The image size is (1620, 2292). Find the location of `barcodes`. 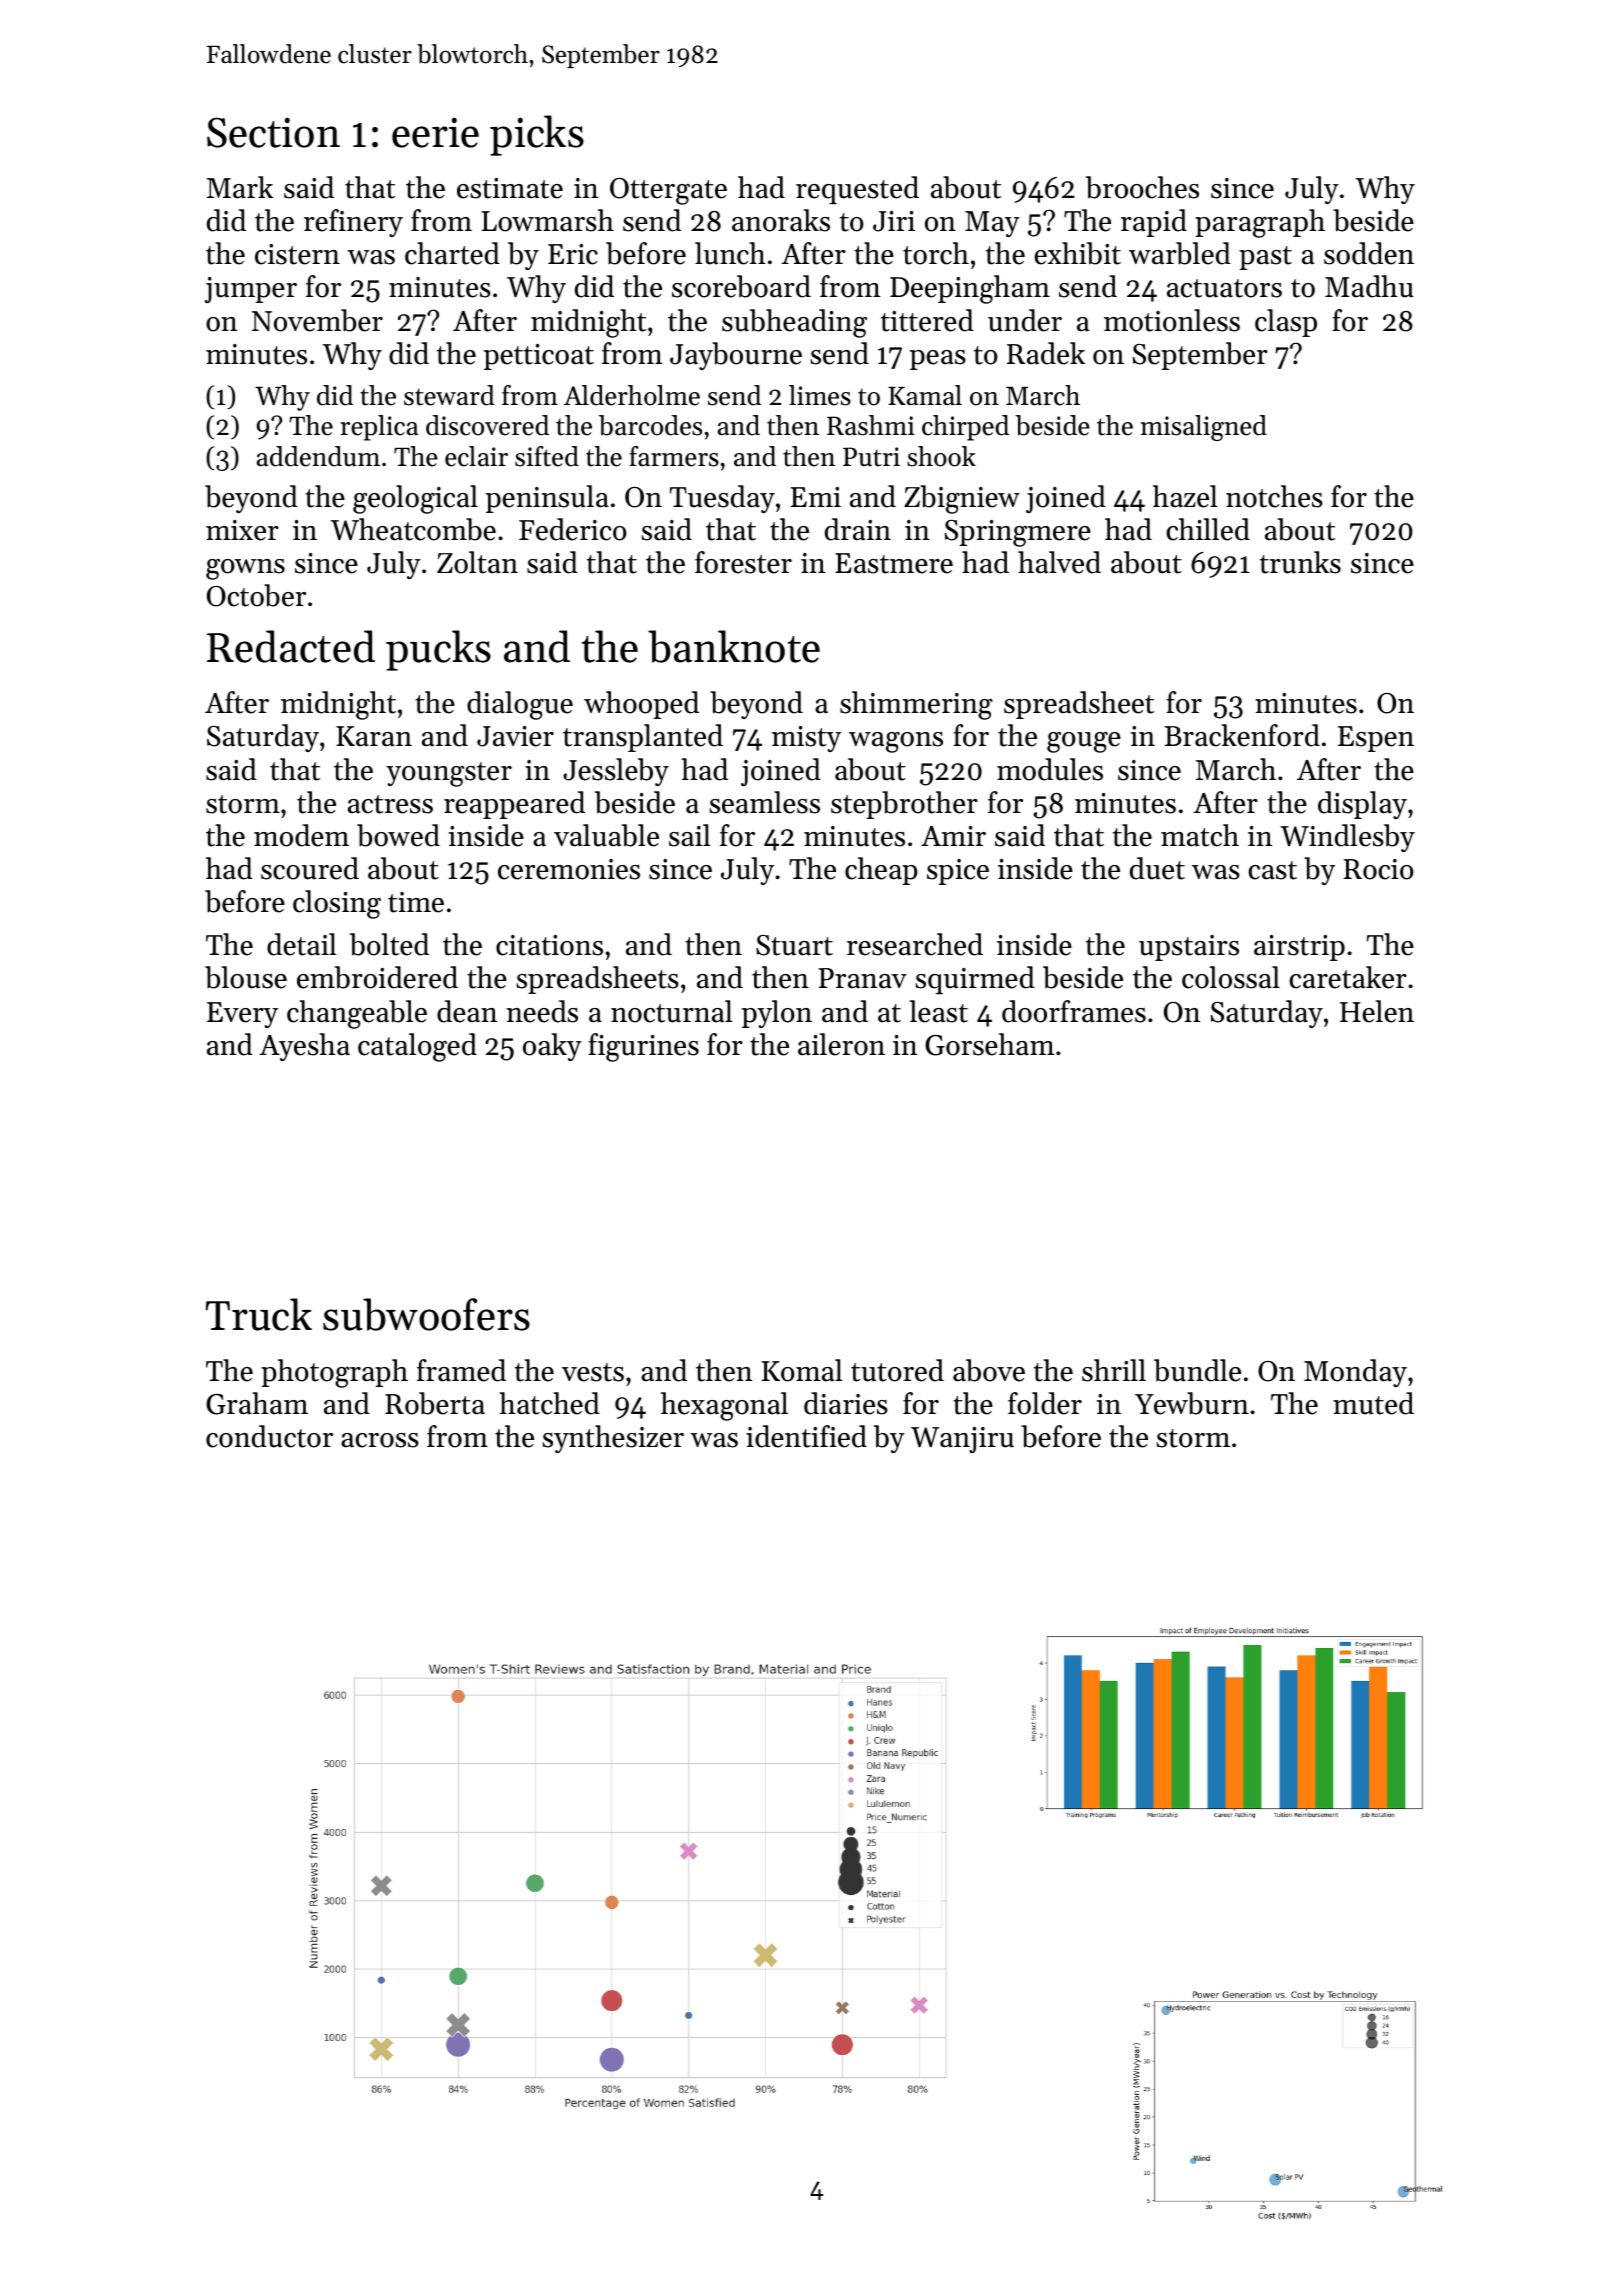

barcodes is located at coordinates (650, 425).
